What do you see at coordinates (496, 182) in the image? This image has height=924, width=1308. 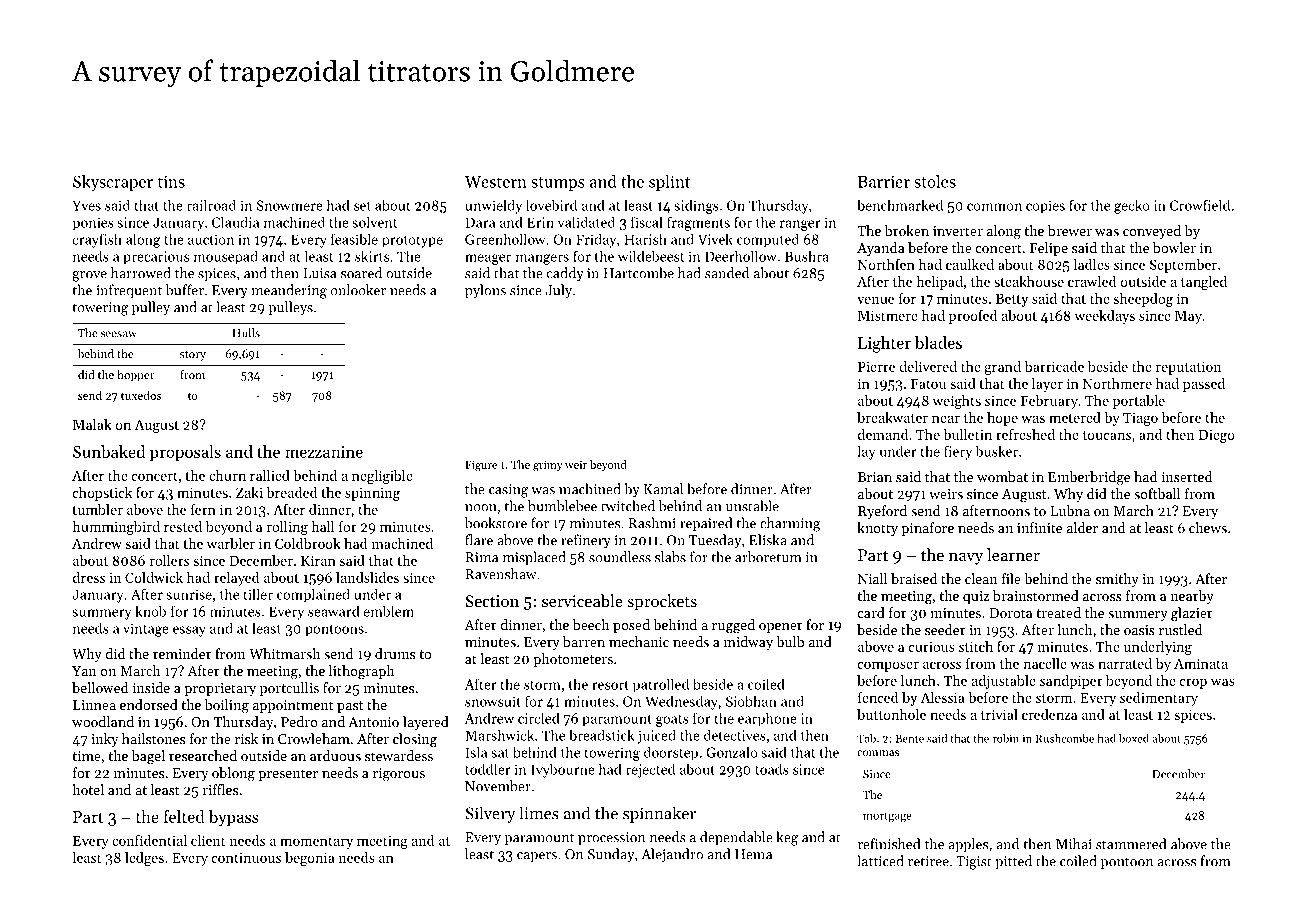 I see `Western` at bounding box center [496, 182].
